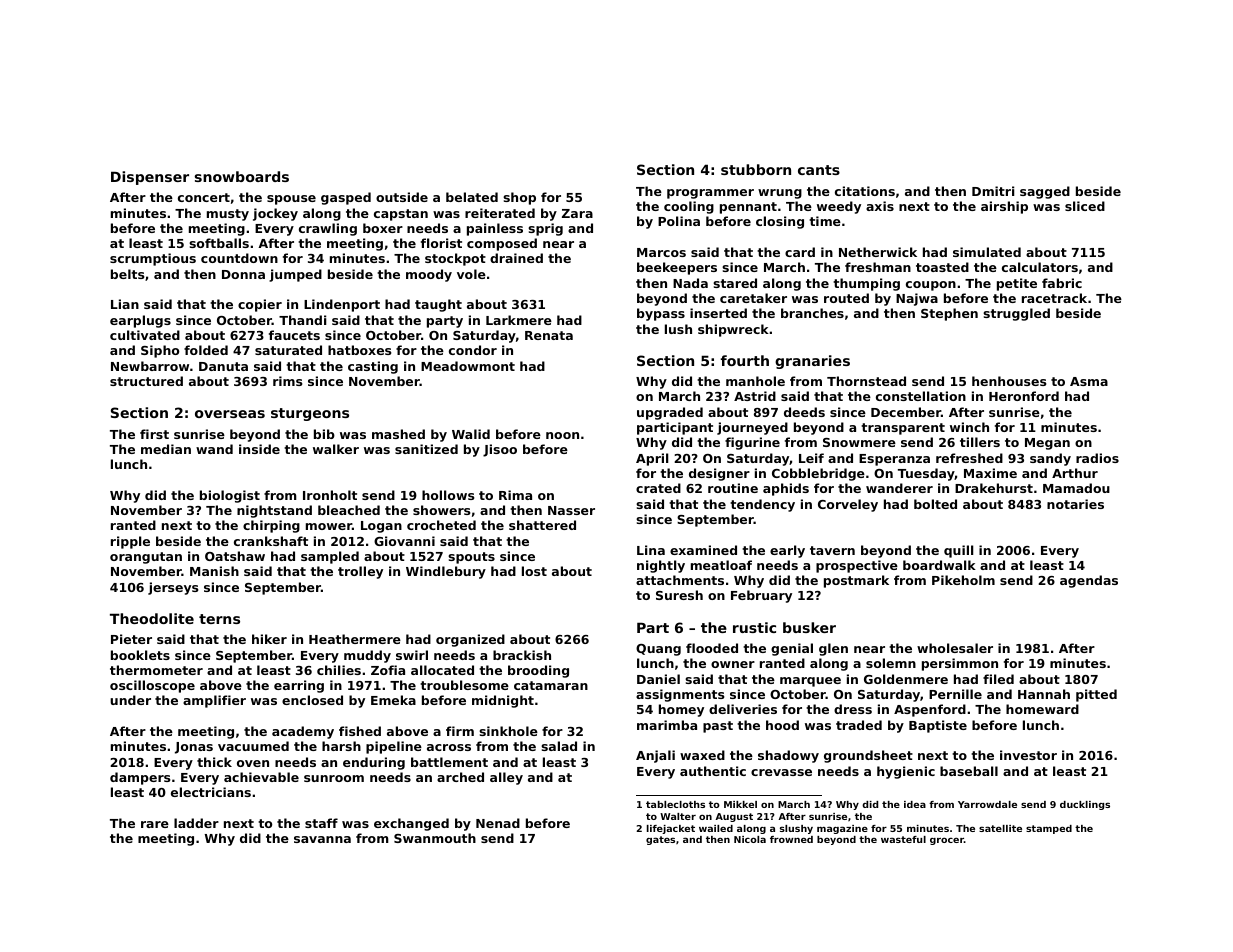 Image resolution: width=1233 pixels, height=952 pixels. Describe the element at coordinates (155, 824) in the screenshot. I see `rare` at that location.
